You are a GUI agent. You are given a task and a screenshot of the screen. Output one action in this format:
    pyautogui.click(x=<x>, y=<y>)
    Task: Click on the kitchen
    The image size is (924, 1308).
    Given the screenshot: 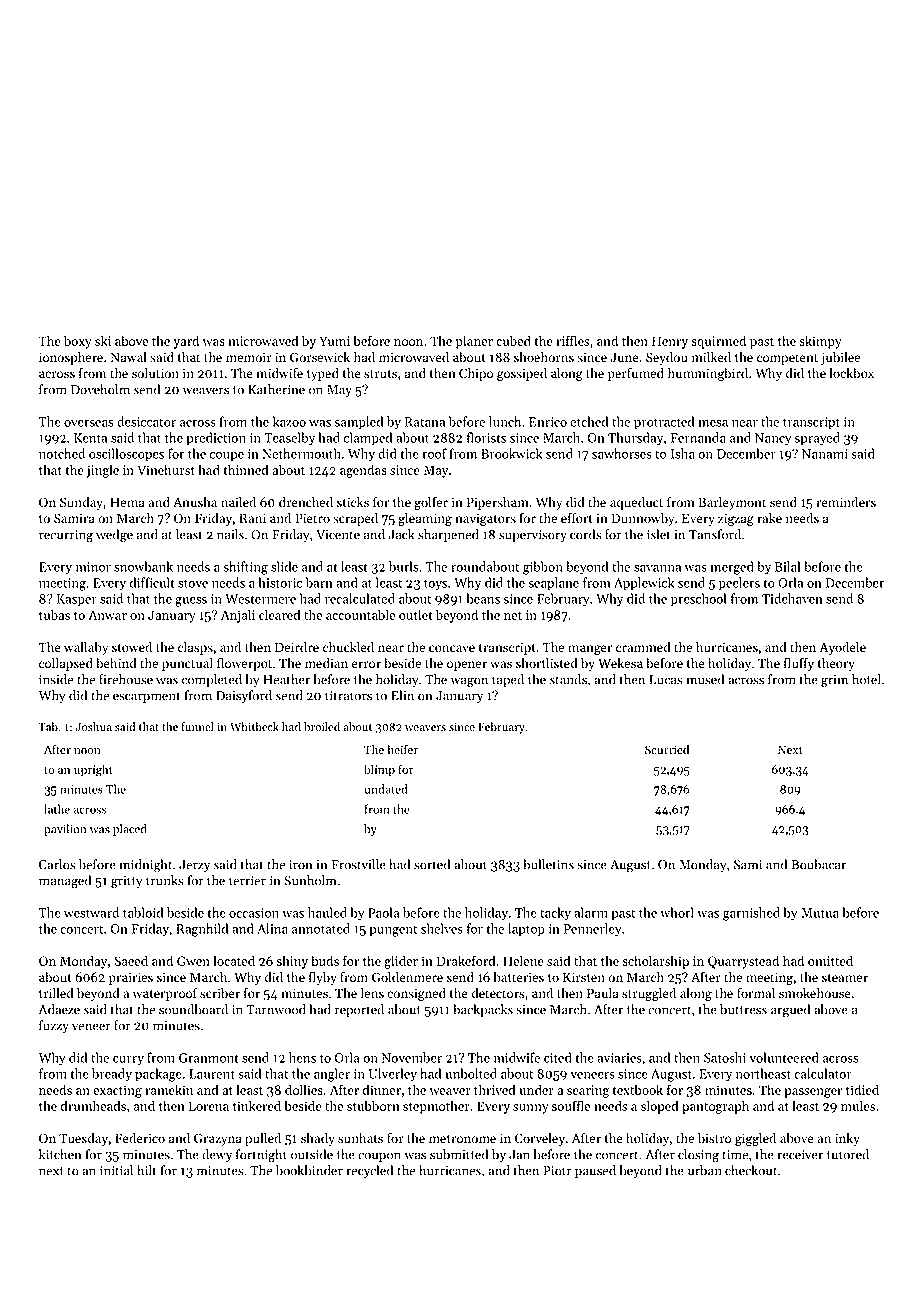 What is the action you would take?
    pyautogui.click(x=60, y=1154)
